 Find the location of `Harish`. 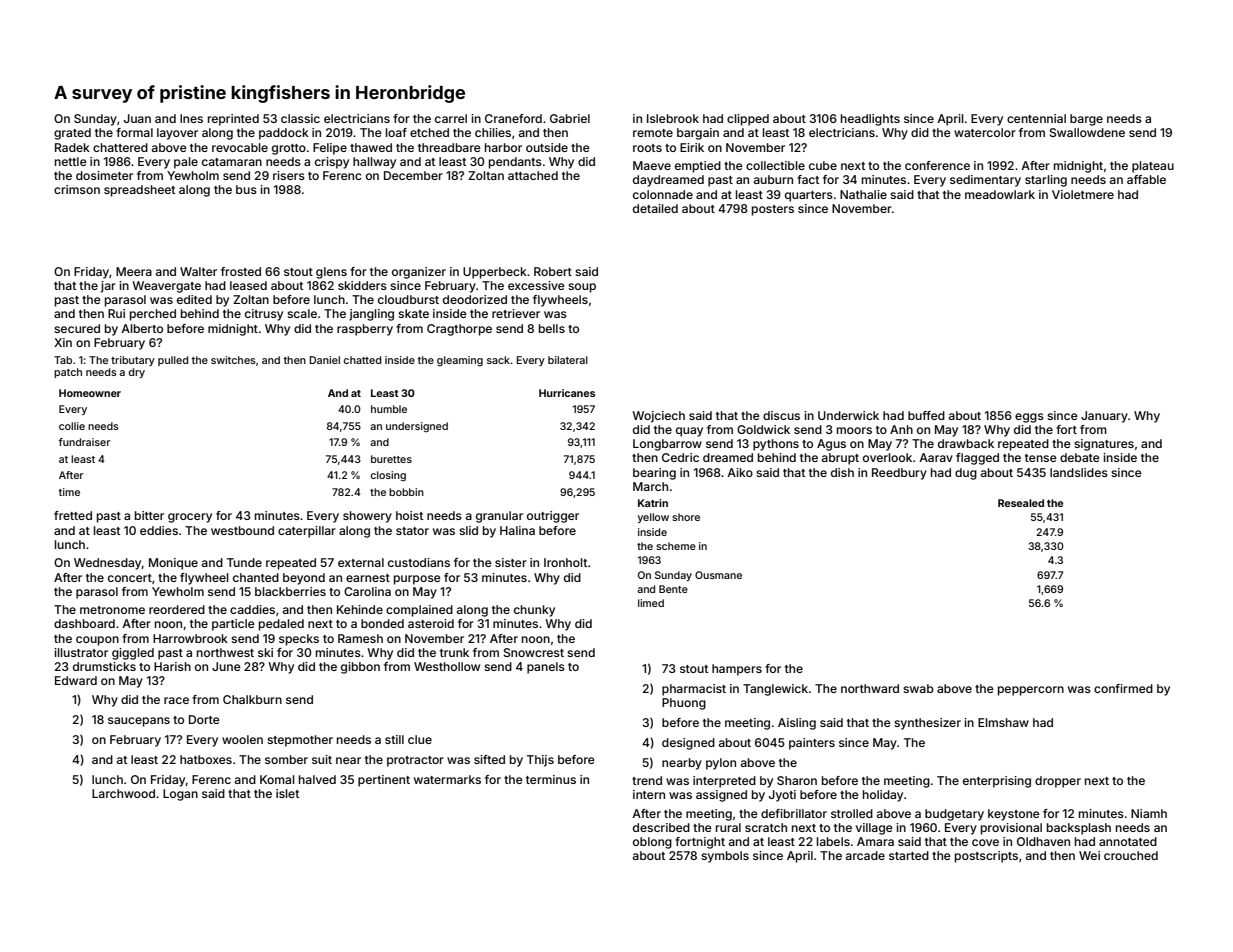

Harish is located at coordinates (172, 666).
